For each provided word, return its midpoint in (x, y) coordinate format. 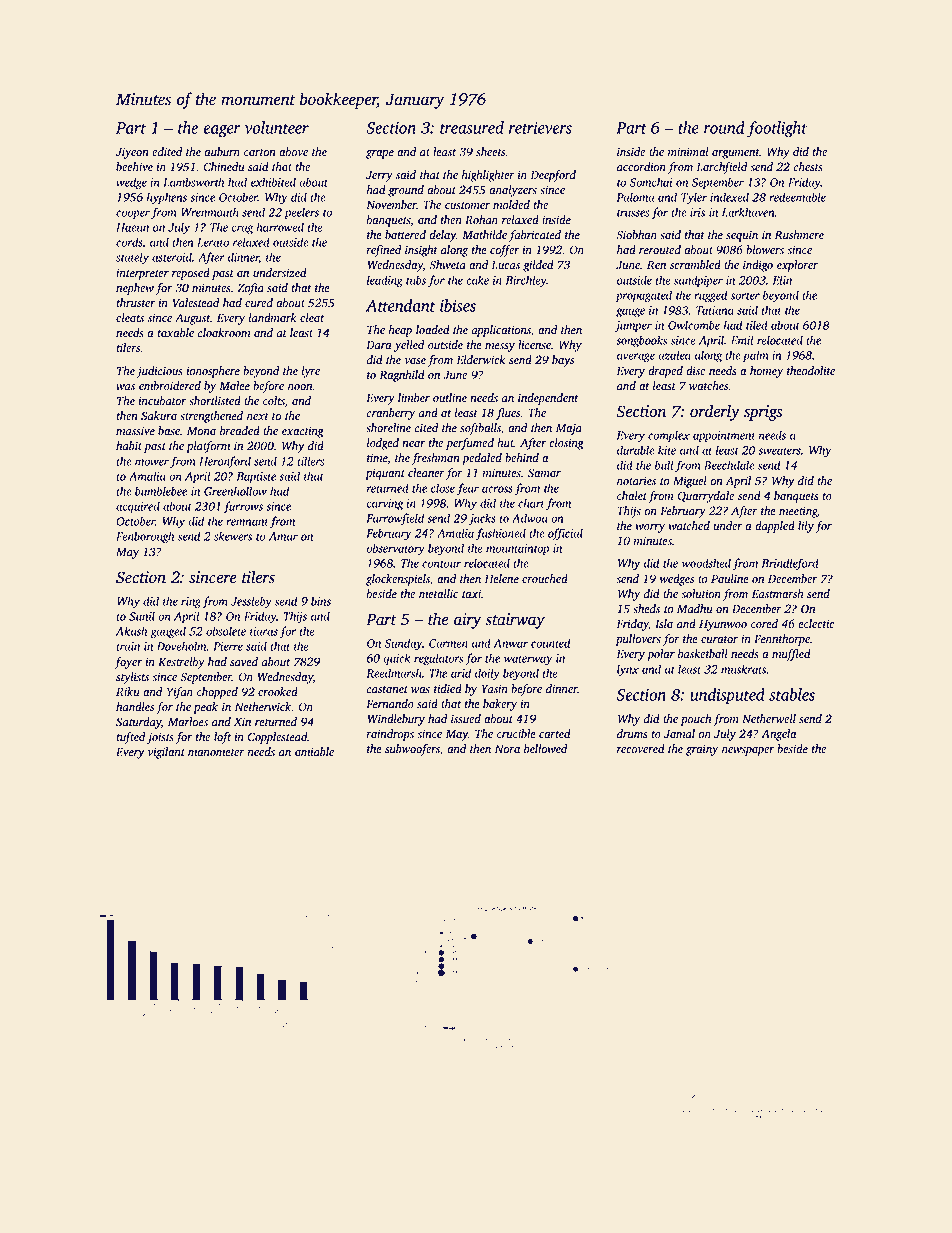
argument (736, 154)
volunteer (277, 127)
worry (650, 528)
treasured (472, 127)
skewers (233, 536)
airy (467, 621)
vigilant (166, 753)
